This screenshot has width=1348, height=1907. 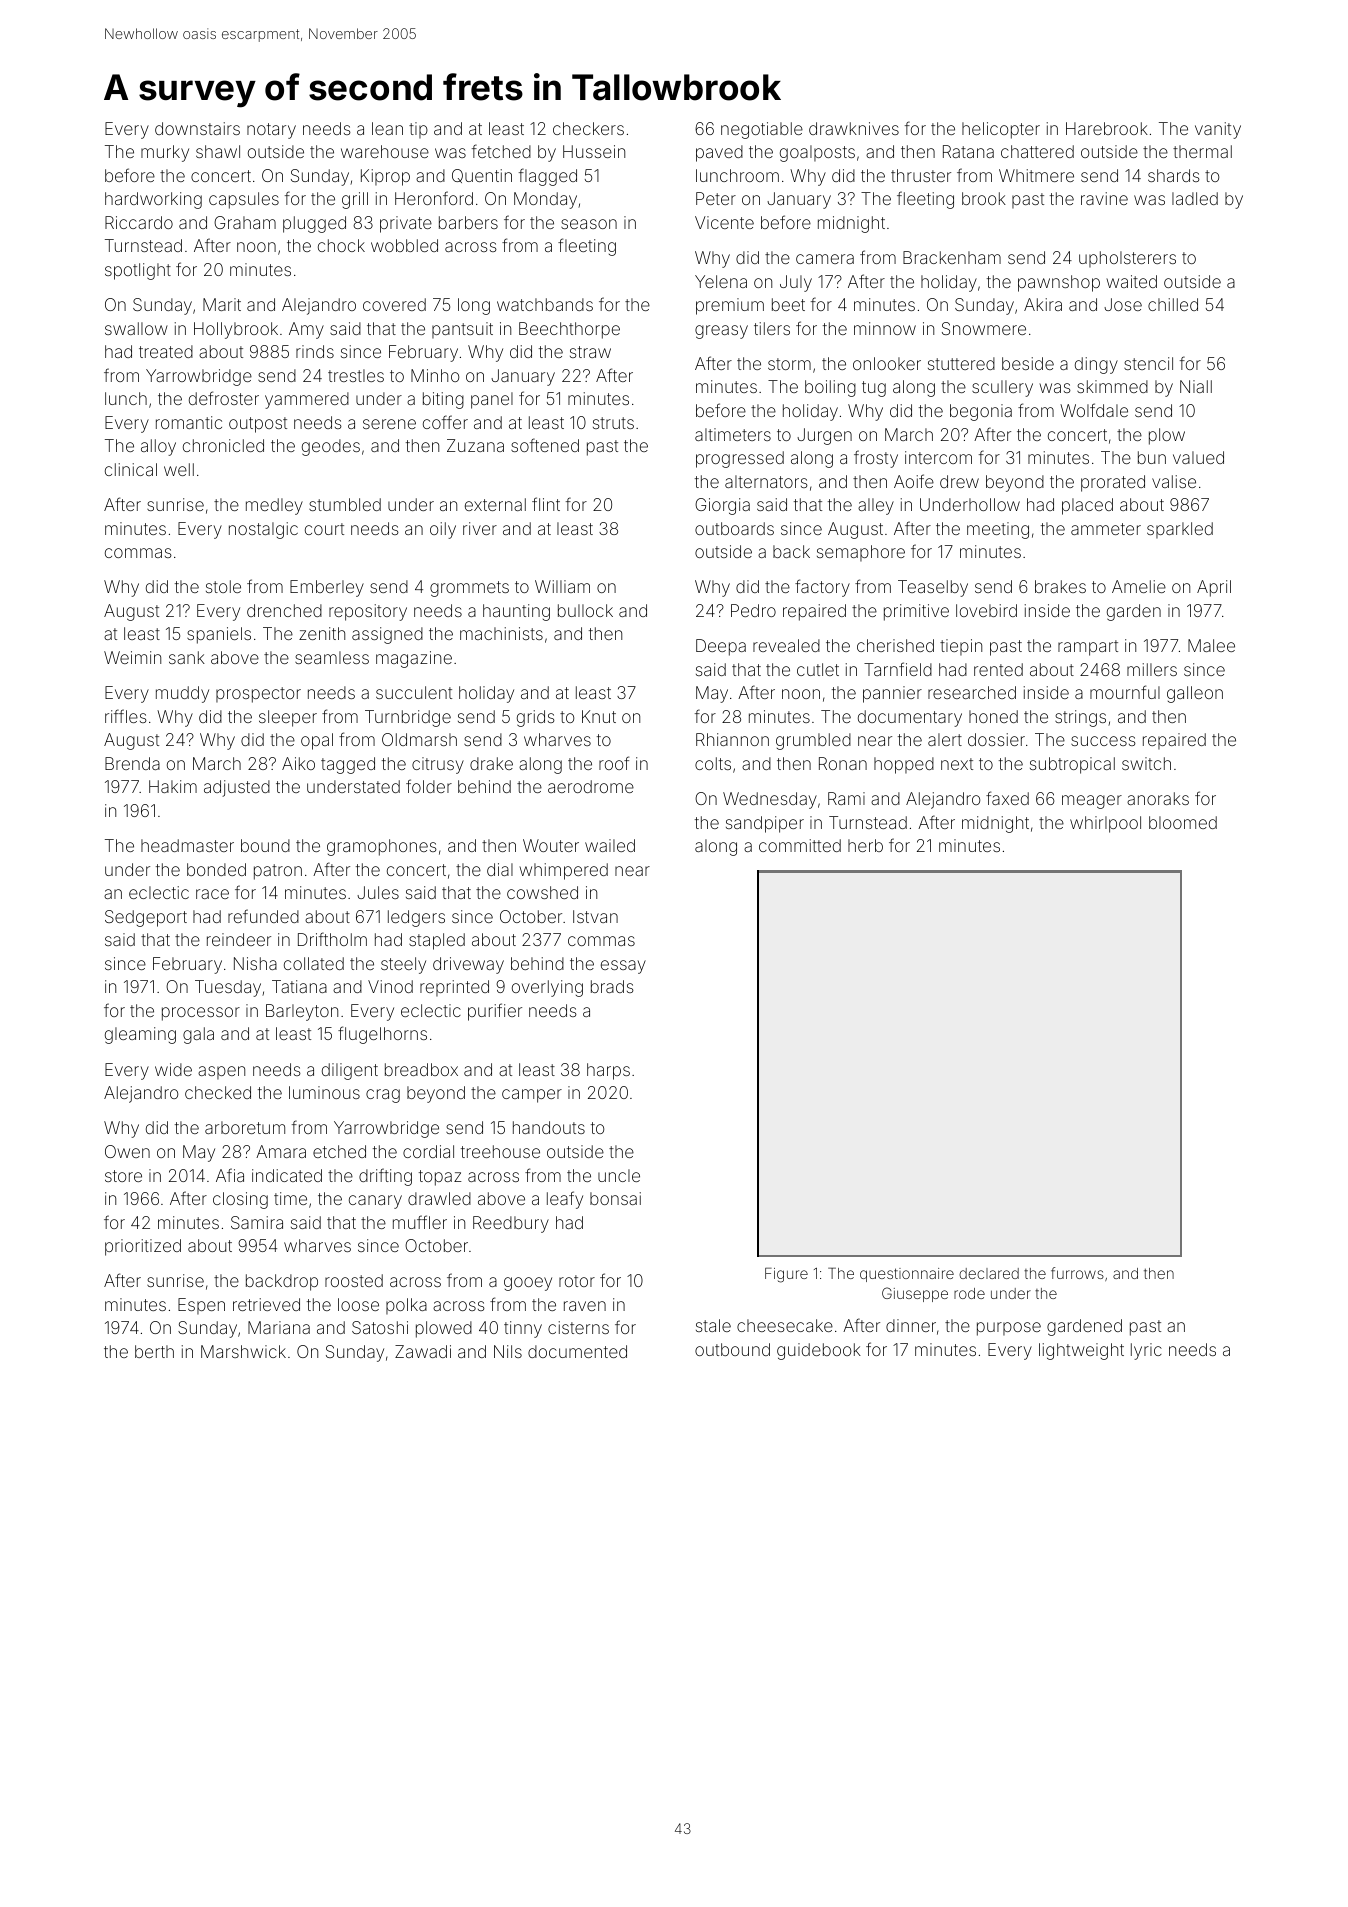 I want to click on furrows, so click(x=1077, y=1273).
